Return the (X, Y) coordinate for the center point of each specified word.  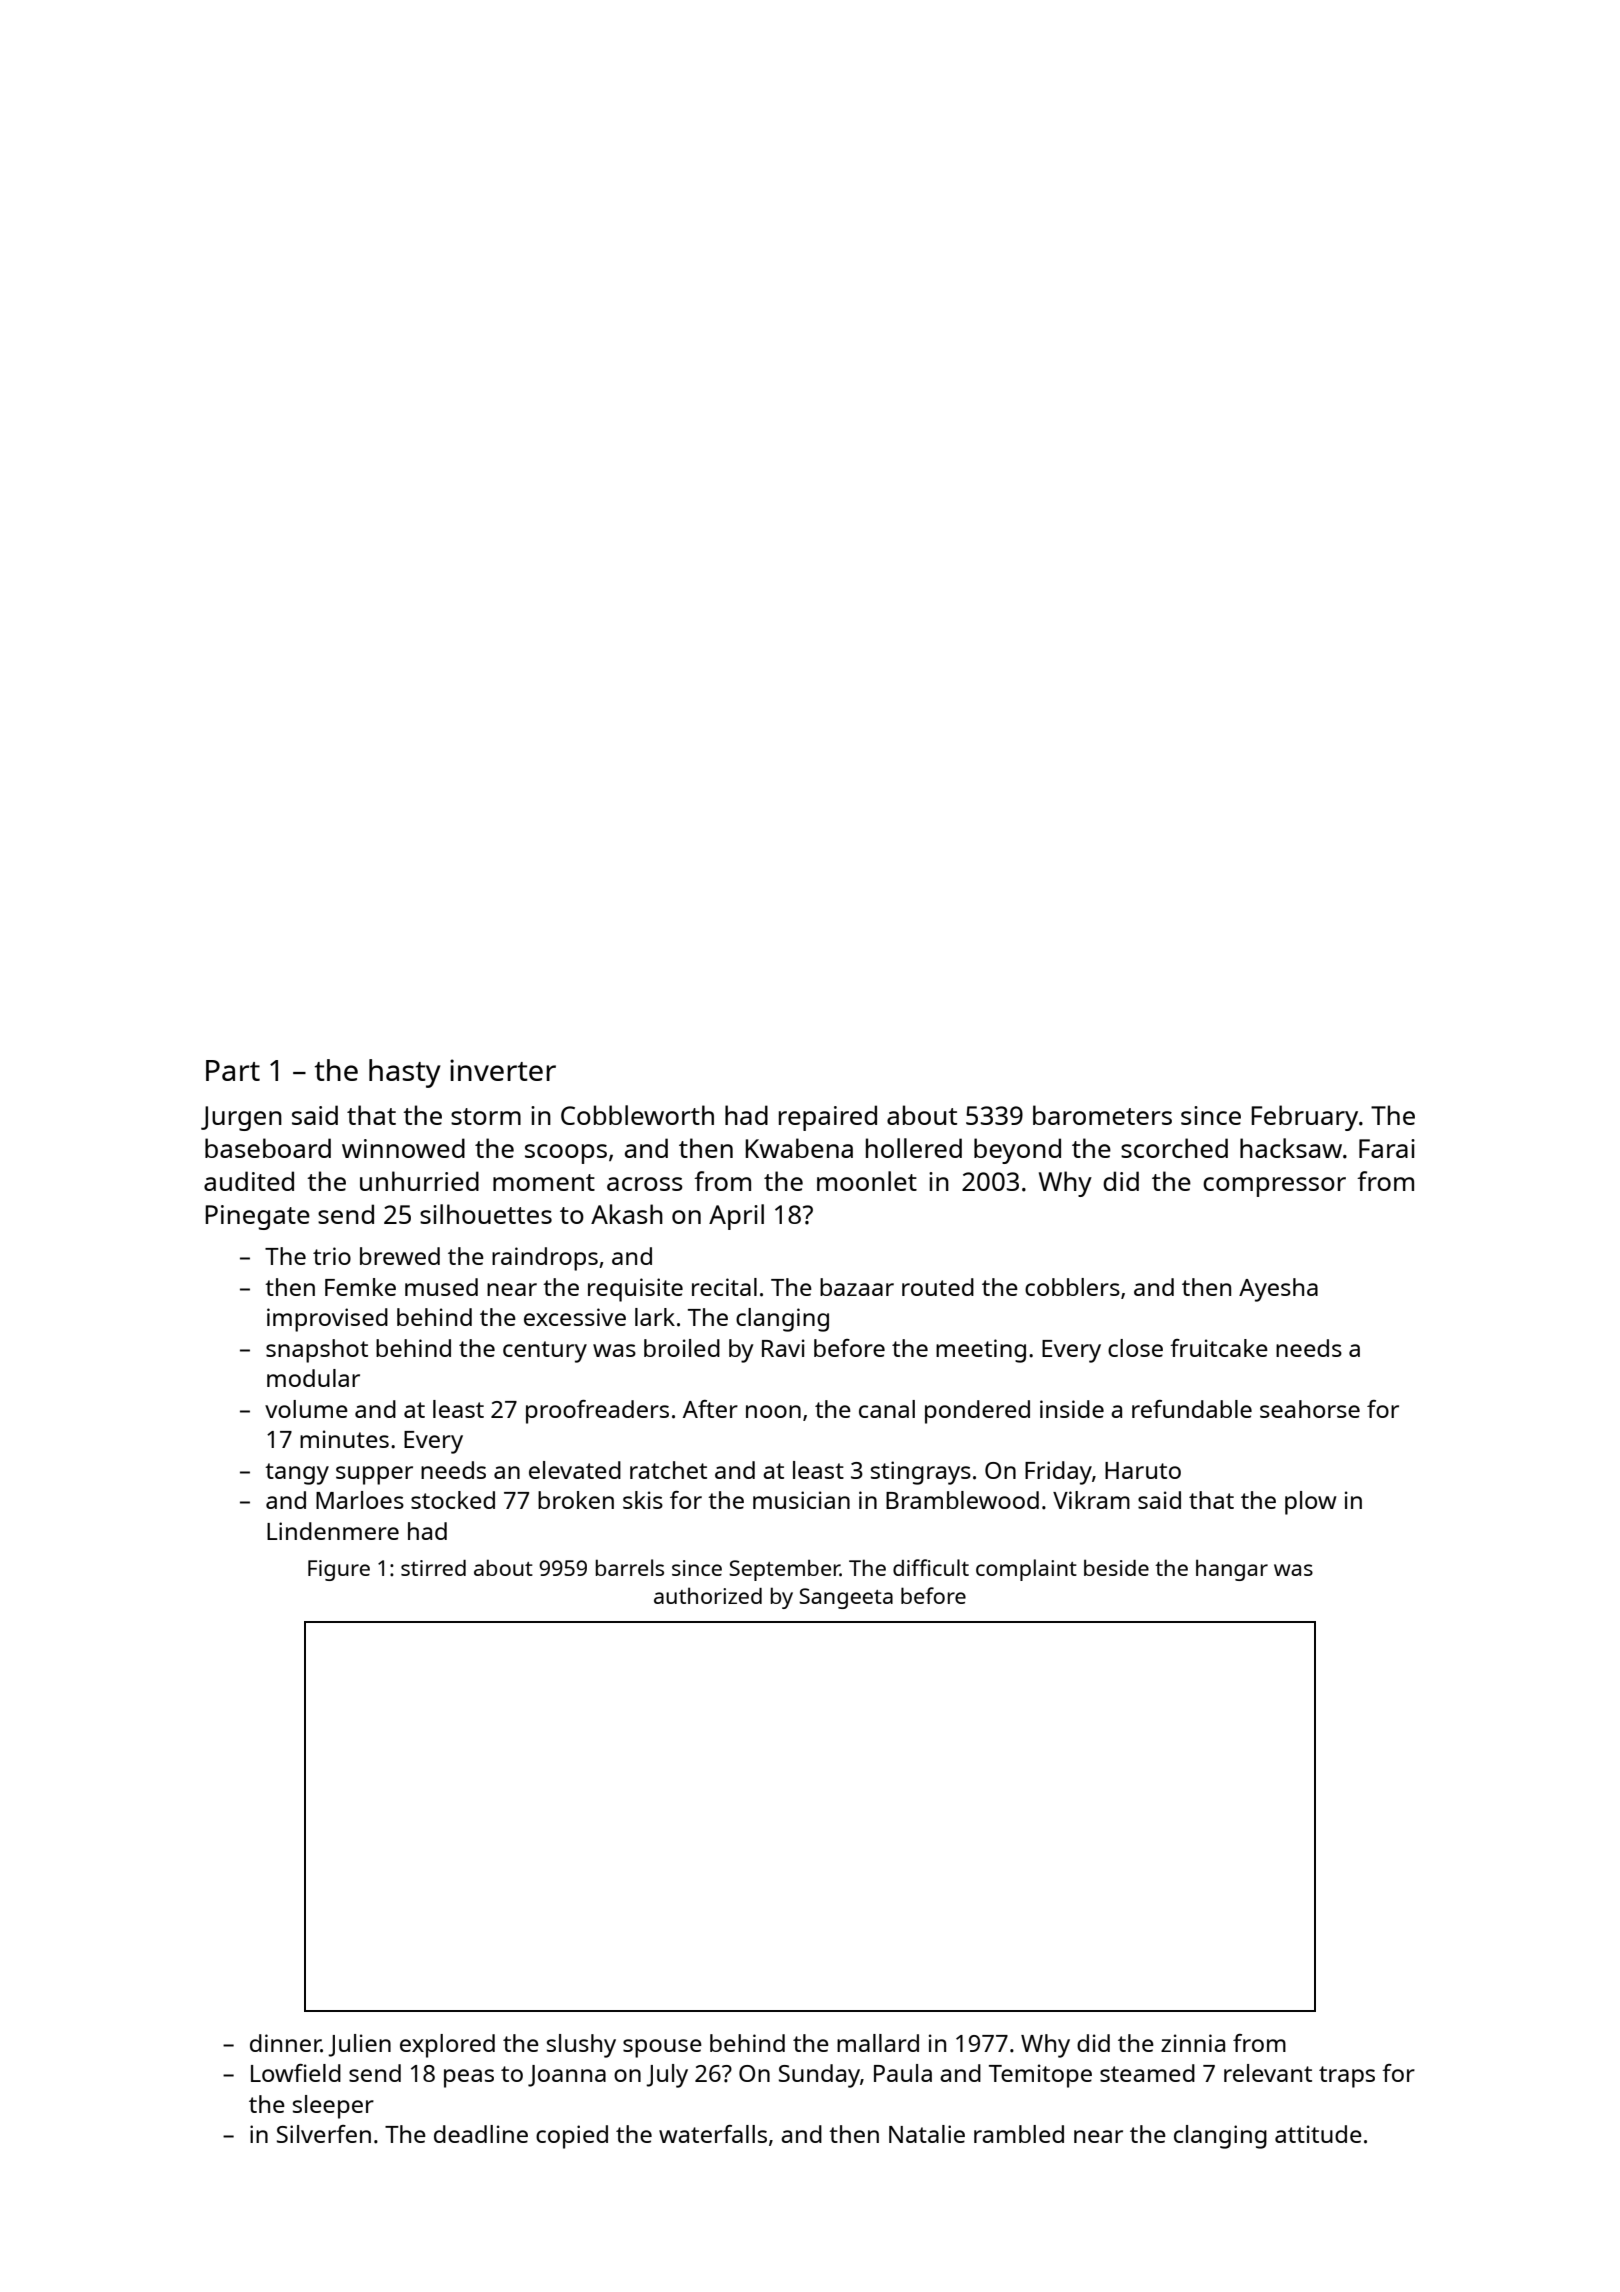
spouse (662, 2048)
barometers (1102, 1115)
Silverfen (324, 2134)
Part (233, 1070)
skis (643, 1500)
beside (1116, 1567)
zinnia (1193, 2043)
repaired (828, 1118)
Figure (339, 1570)
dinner (285, 2043)
